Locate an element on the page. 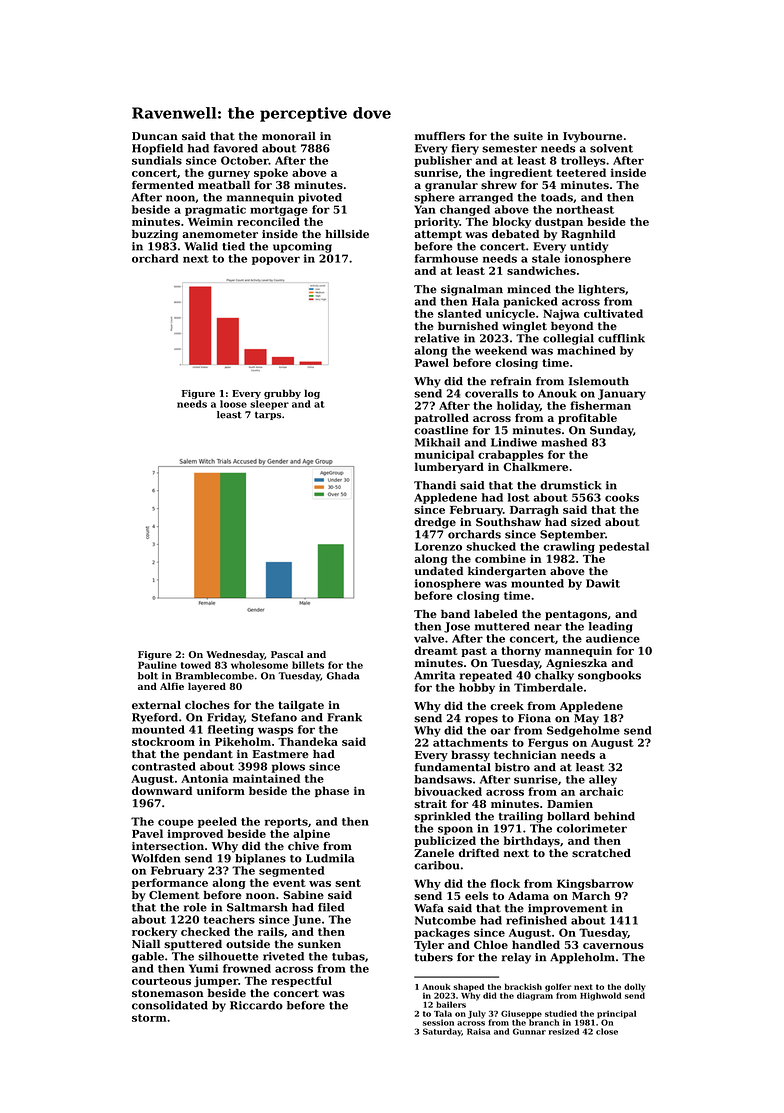 The width and height of the page is (784, 1113). songbooks is located at coordinates (609, 676).
